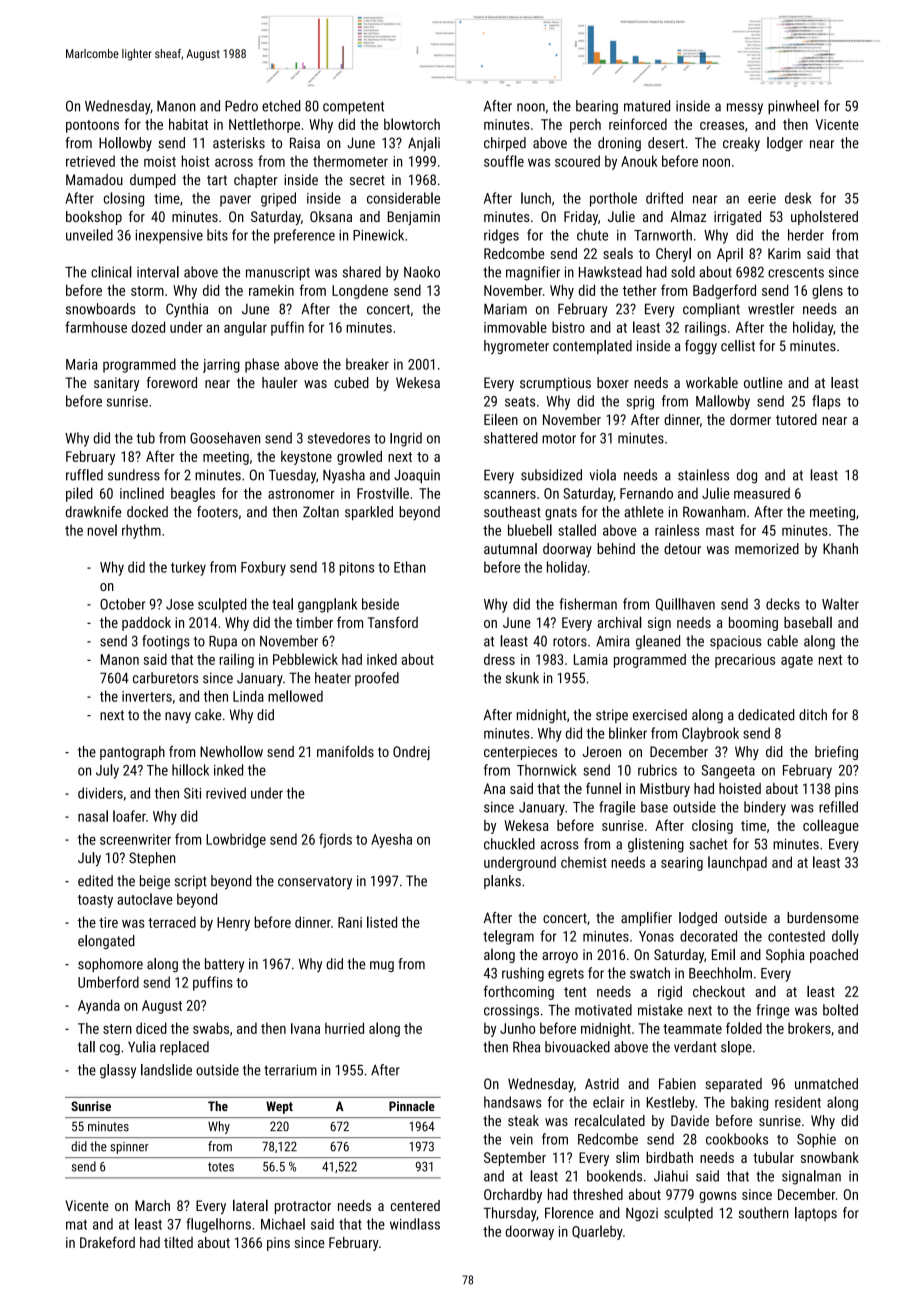 This image has height=1308, width=924. Describe the element at coordinates (147, 696) in the image. I see `inverters` at that location.
